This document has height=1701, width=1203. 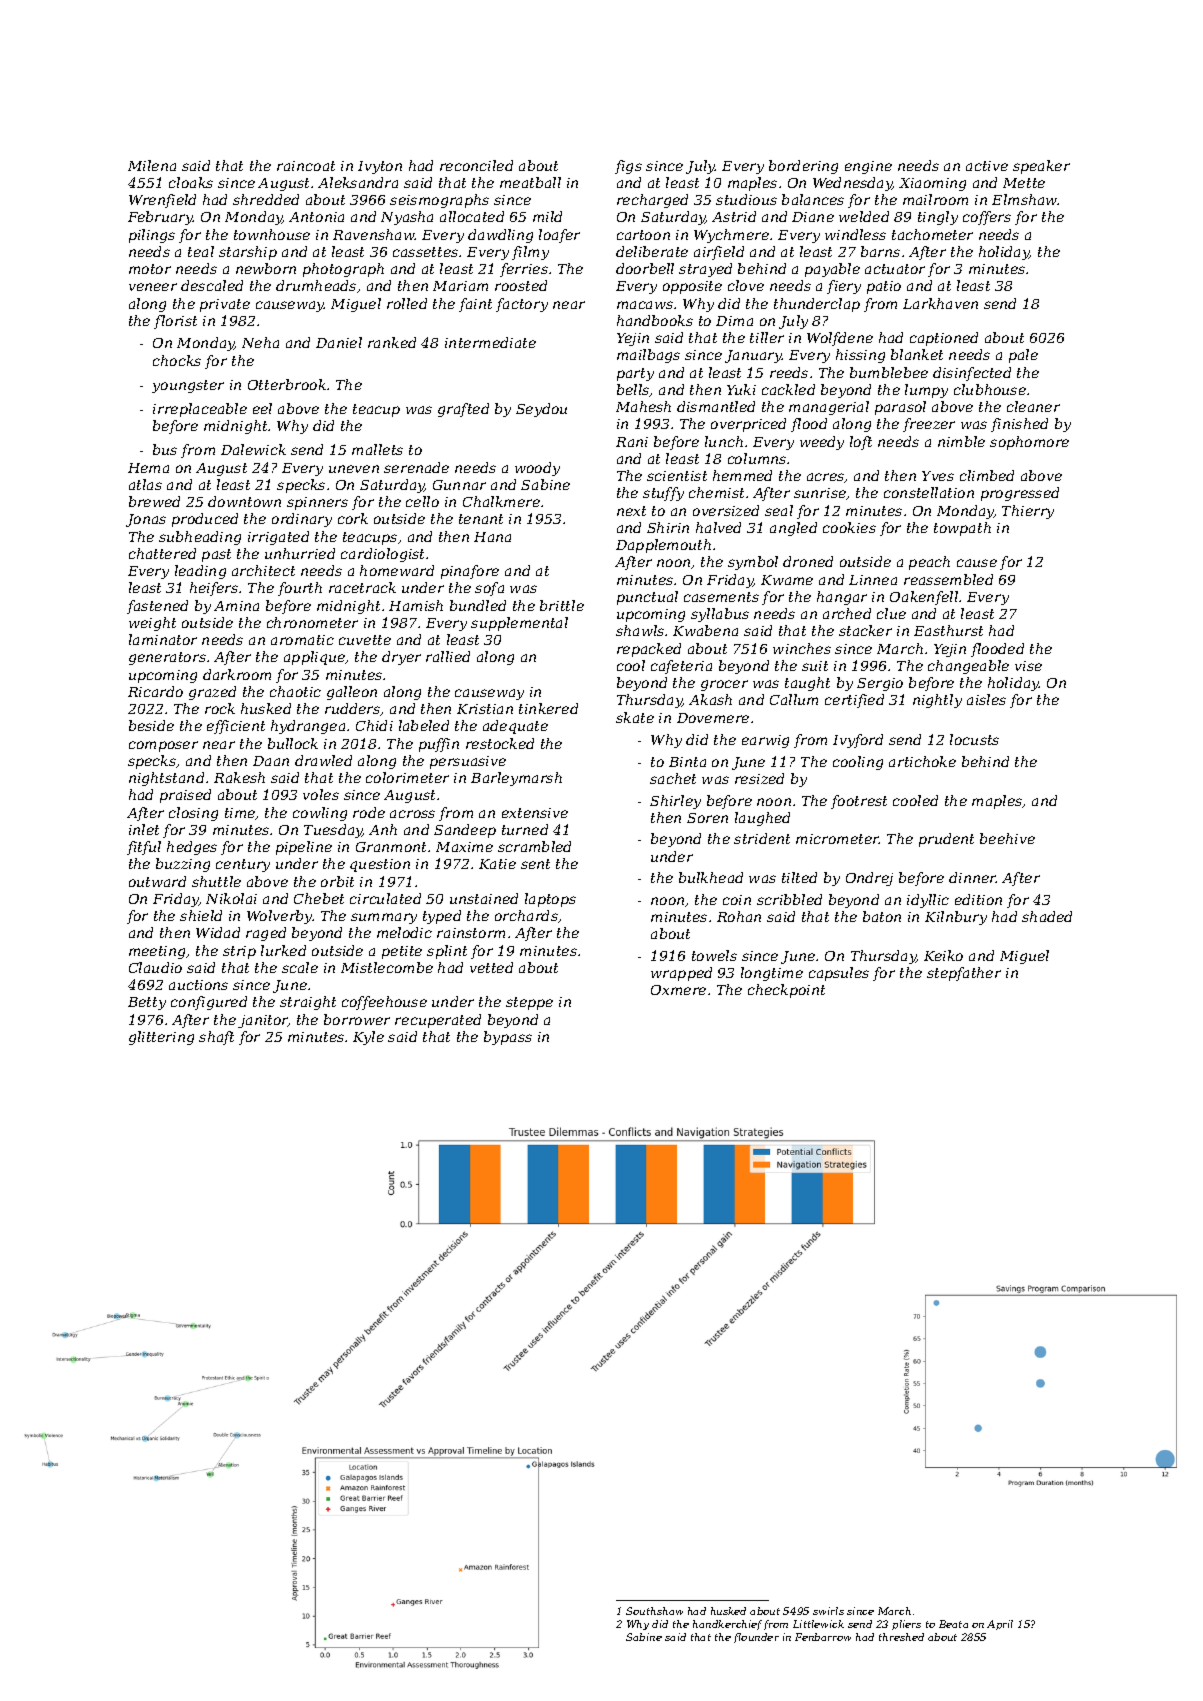 I want to click on loafer, so click(x=559, y=236).
